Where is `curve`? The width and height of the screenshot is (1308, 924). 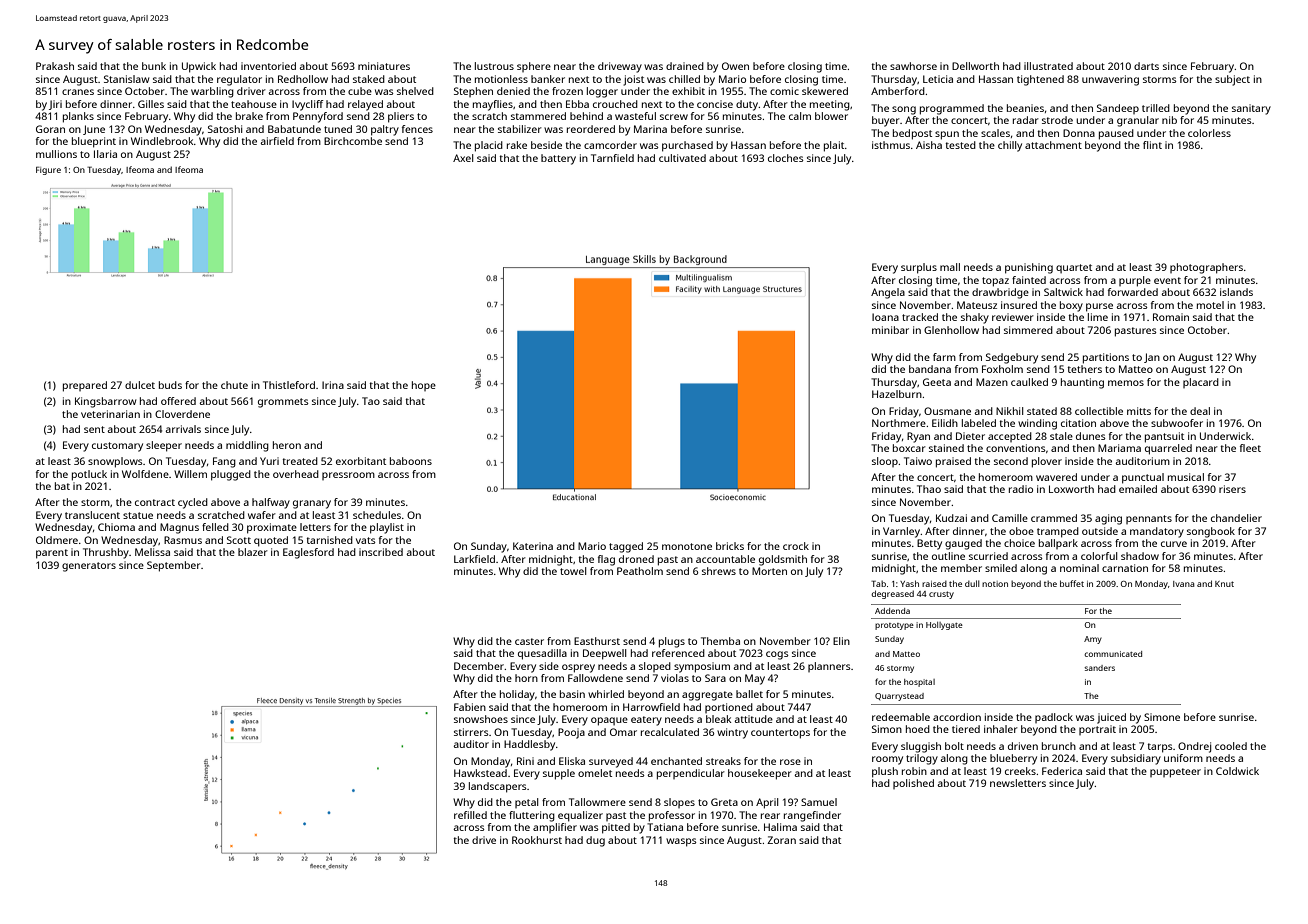 curve is located at coordinates (1174, 544).
